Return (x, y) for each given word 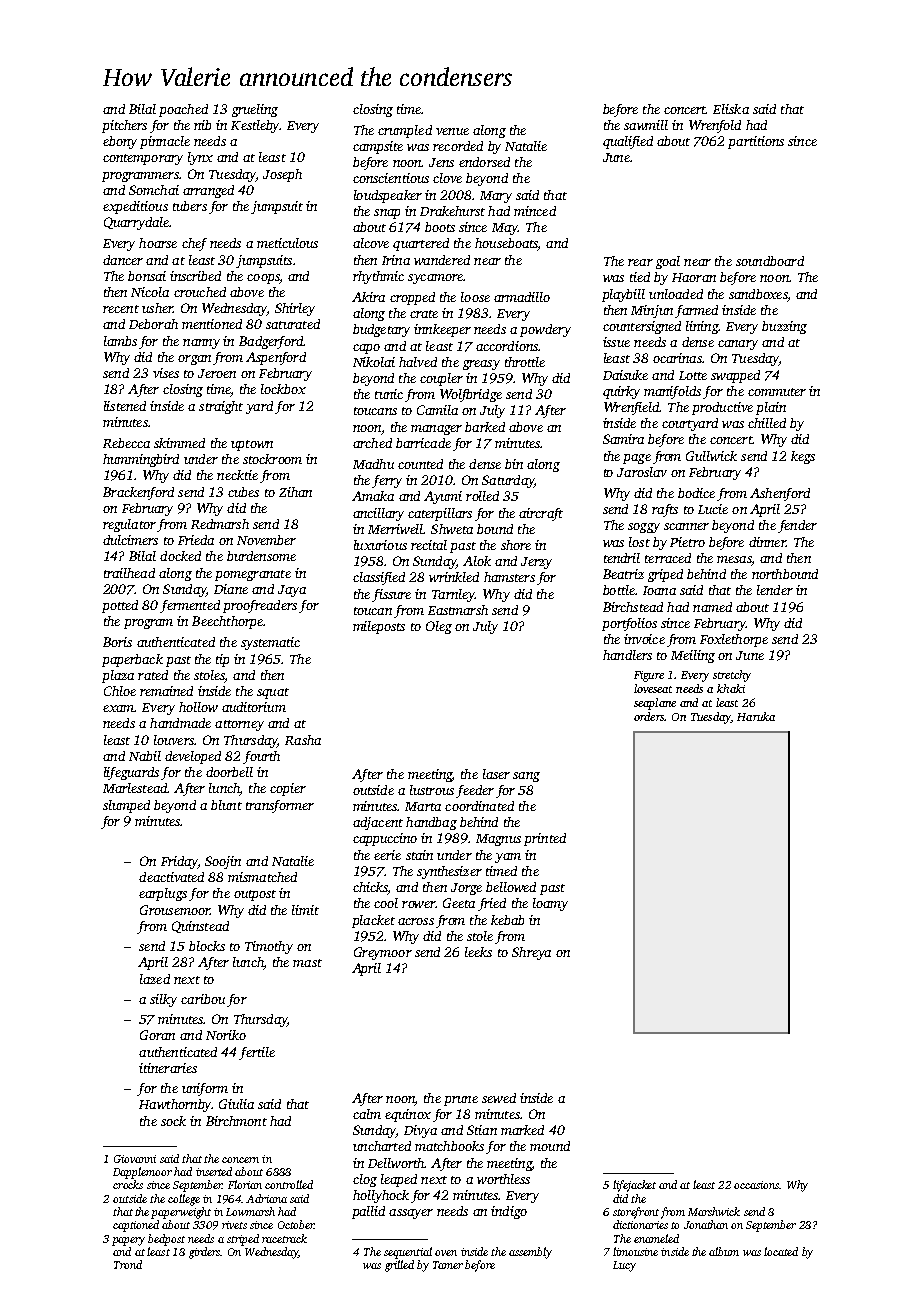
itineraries (168, 1068)
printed (545, 839)
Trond (128, 1264)
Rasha (303, 740)
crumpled (405, 131)
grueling (255, 110)
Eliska (731, 109)
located (781, 1251)
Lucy (624, 1266)
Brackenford (138, 493)
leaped (399, 1180)
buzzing (784, 327)
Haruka (756, 716)
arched (372, 443)
